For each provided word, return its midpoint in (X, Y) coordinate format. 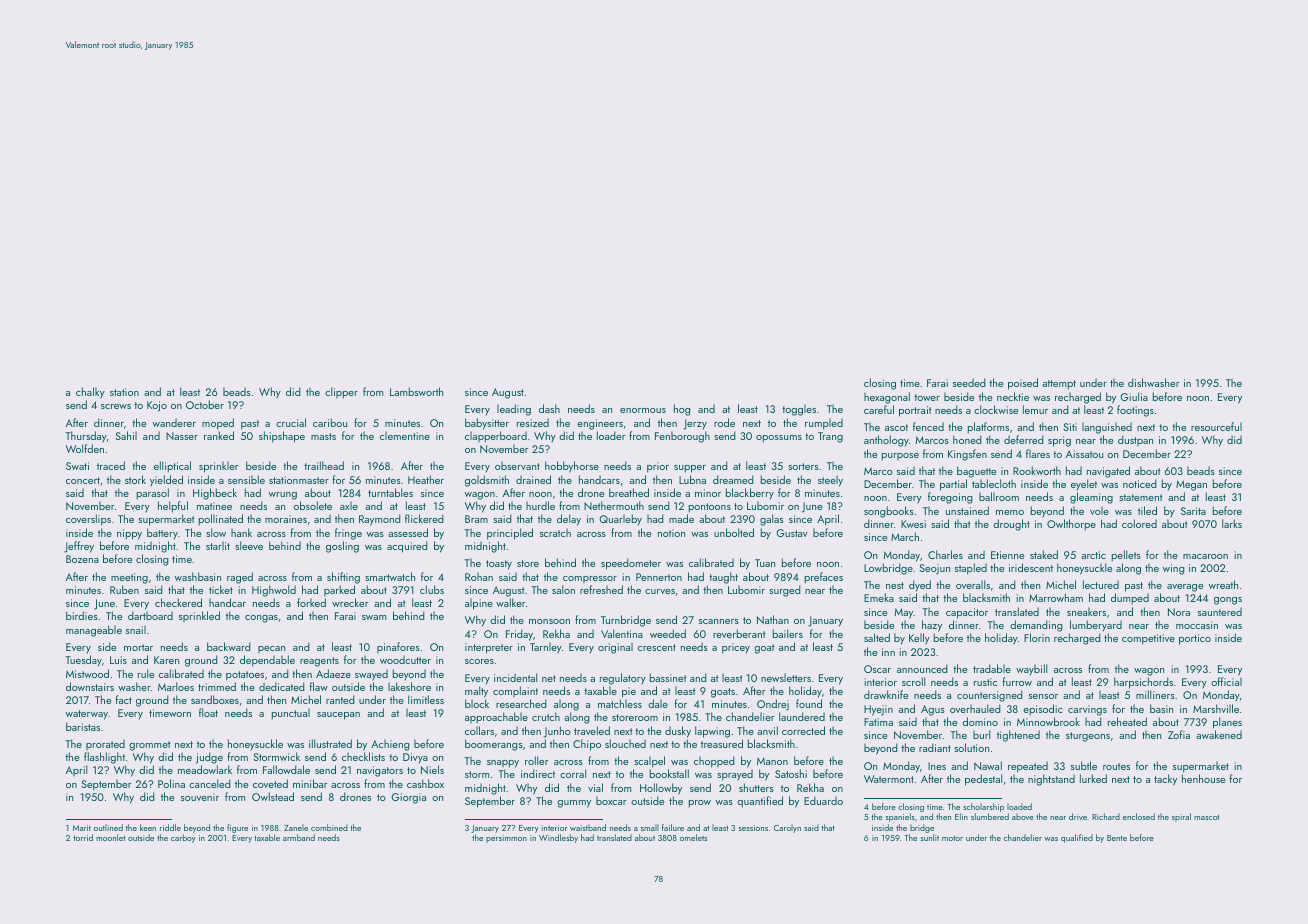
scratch (555, 532)
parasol (153, 494)
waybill (1031, 670)
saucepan (338, 716)
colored (1139, 523)
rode (724, 422)
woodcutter (405, 659)
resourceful (1216, 426)
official (1226, 681)
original (615, 648)
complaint (515, 691)
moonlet (110, 837)
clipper (341, 393)
